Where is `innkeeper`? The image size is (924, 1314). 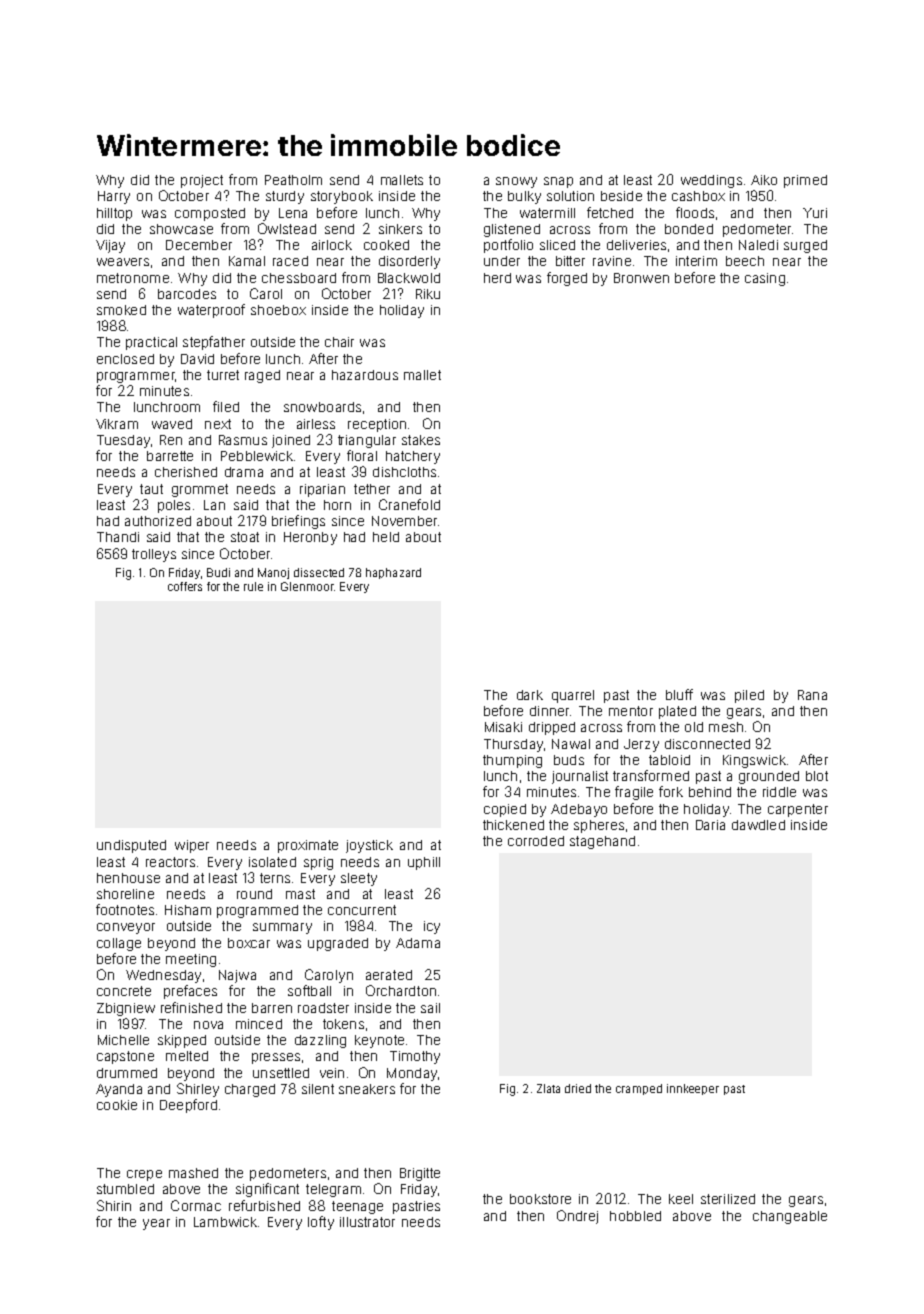 innkeeper is located at coordinates (693, 1089).
